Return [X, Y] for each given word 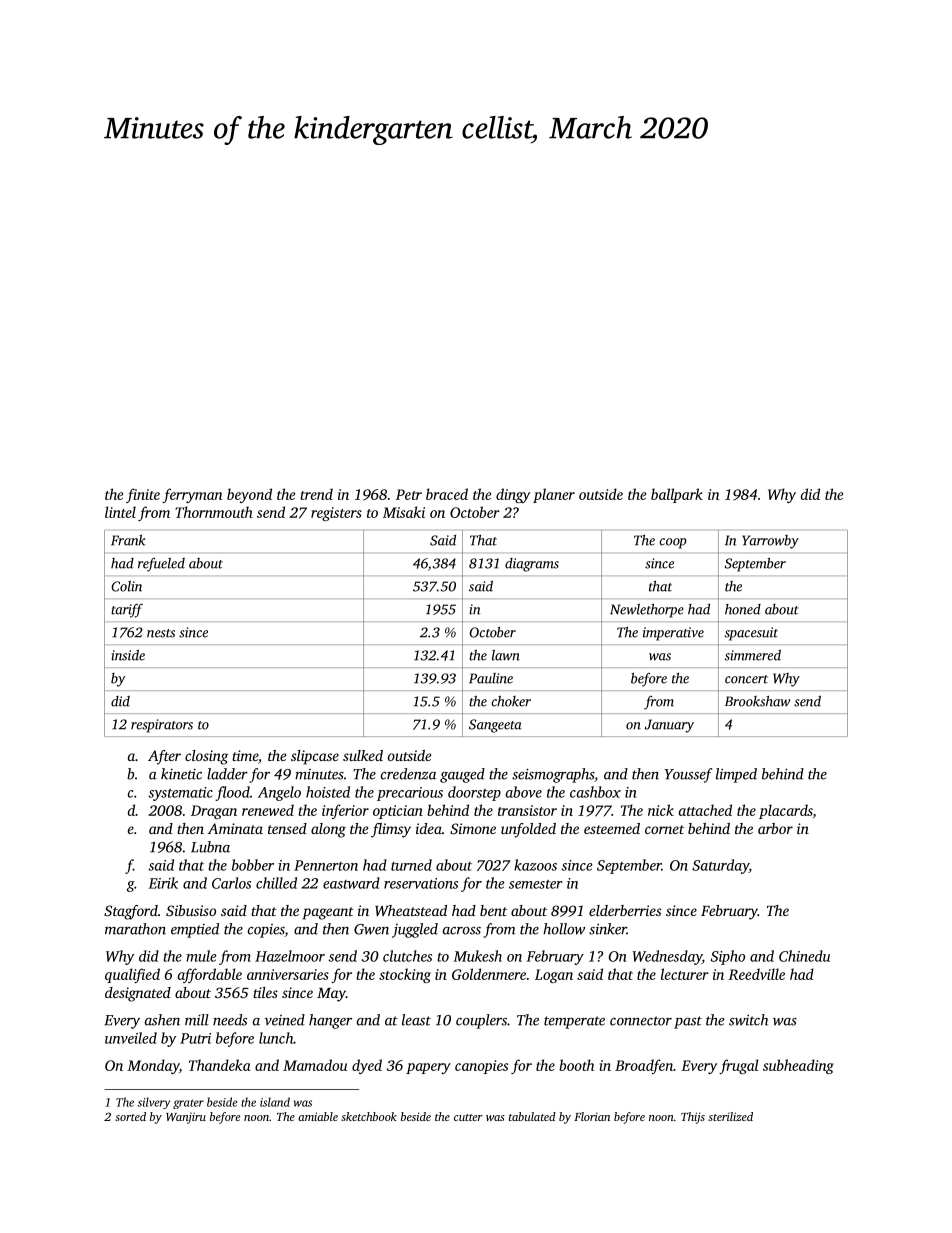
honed [743, 609]
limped [736, 775]
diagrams [532, 565]
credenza [408, 774]
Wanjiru [186, 1118]
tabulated [532, 1116]
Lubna [210, 847]
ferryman [192, 495]
